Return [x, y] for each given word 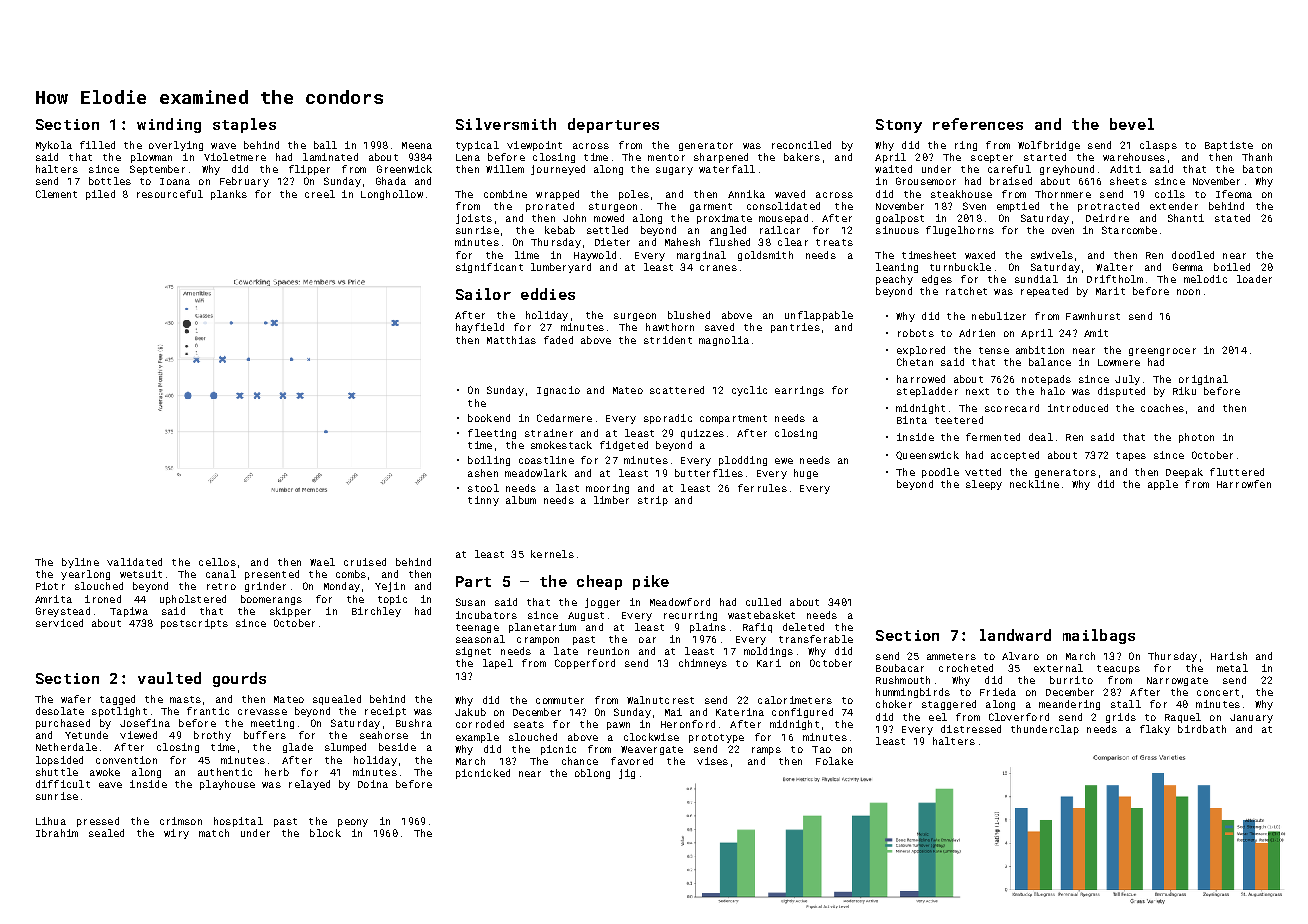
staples [244, 125]
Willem [505, 169]
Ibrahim [57, 833]
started [1045, 157]
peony [353, 823]
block [325, 833]
